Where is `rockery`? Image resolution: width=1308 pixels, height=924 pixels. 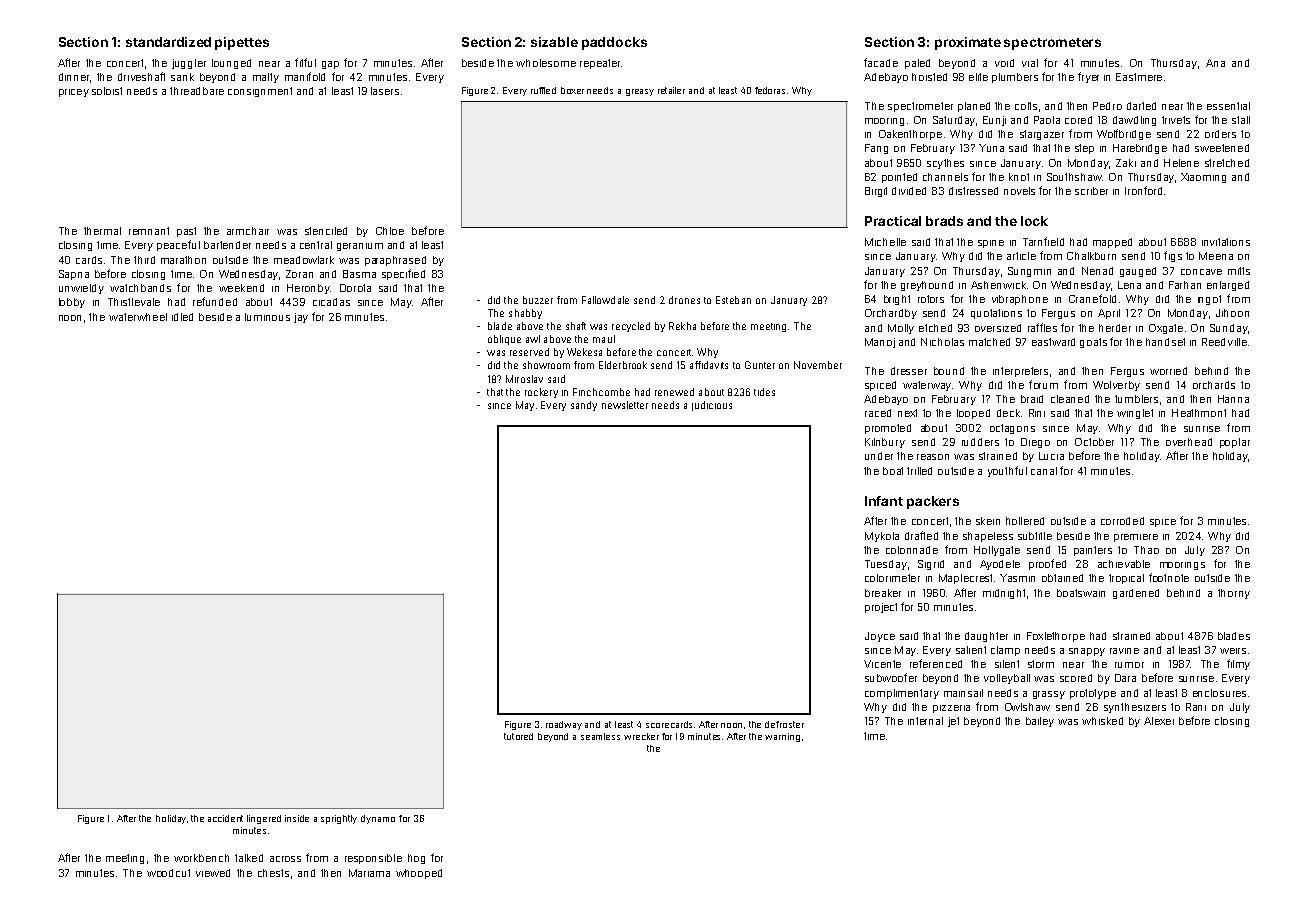 rockery is located at coordinates (541, 393).
